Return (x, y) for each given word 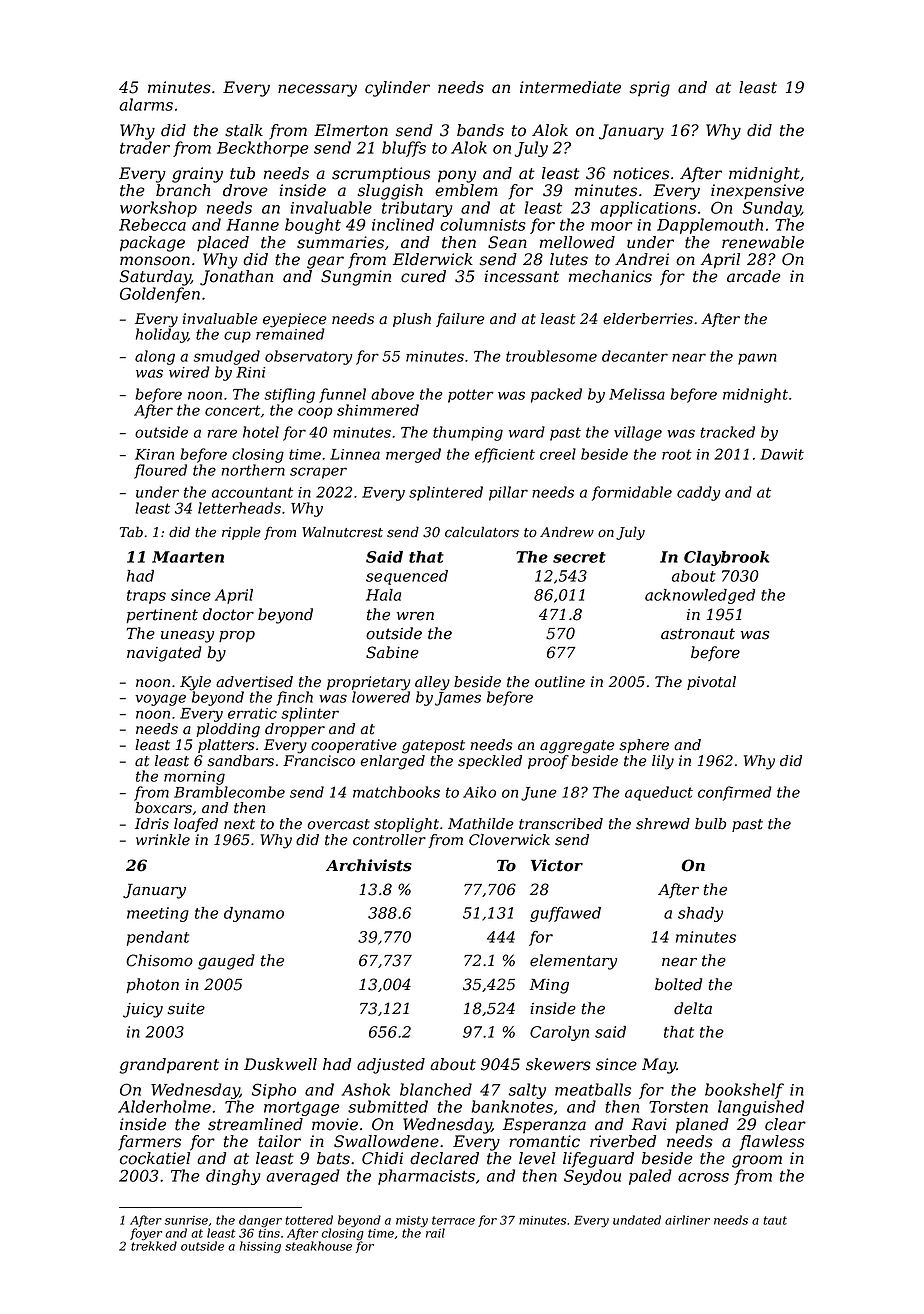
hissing (260, 1247)
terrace (453, 1220)
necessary (317, 90)
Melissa (637, 394)
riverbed (623, 1141)
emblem (466, 190)
